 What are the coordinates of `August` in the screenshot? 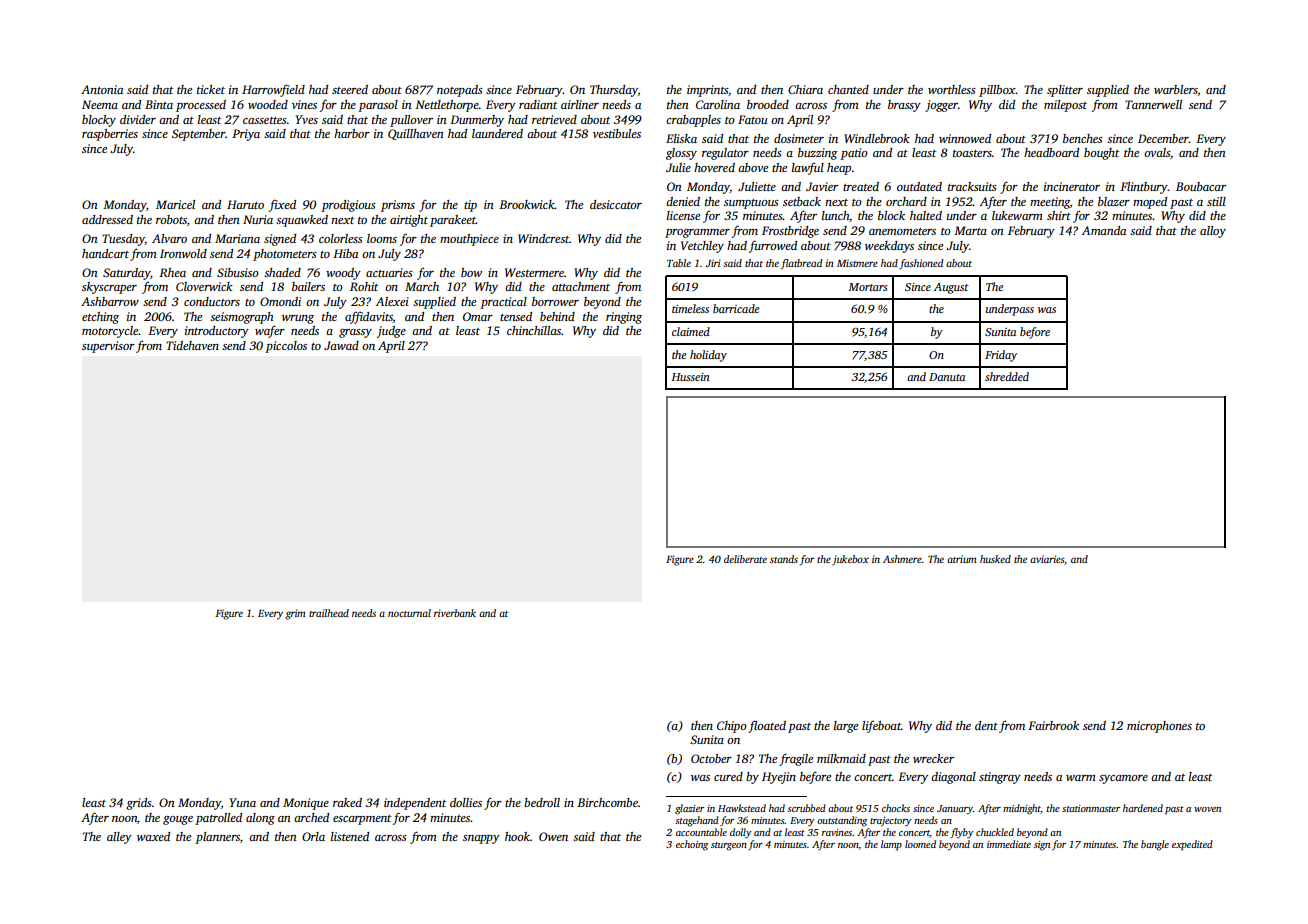 It's located at (951, 288).
